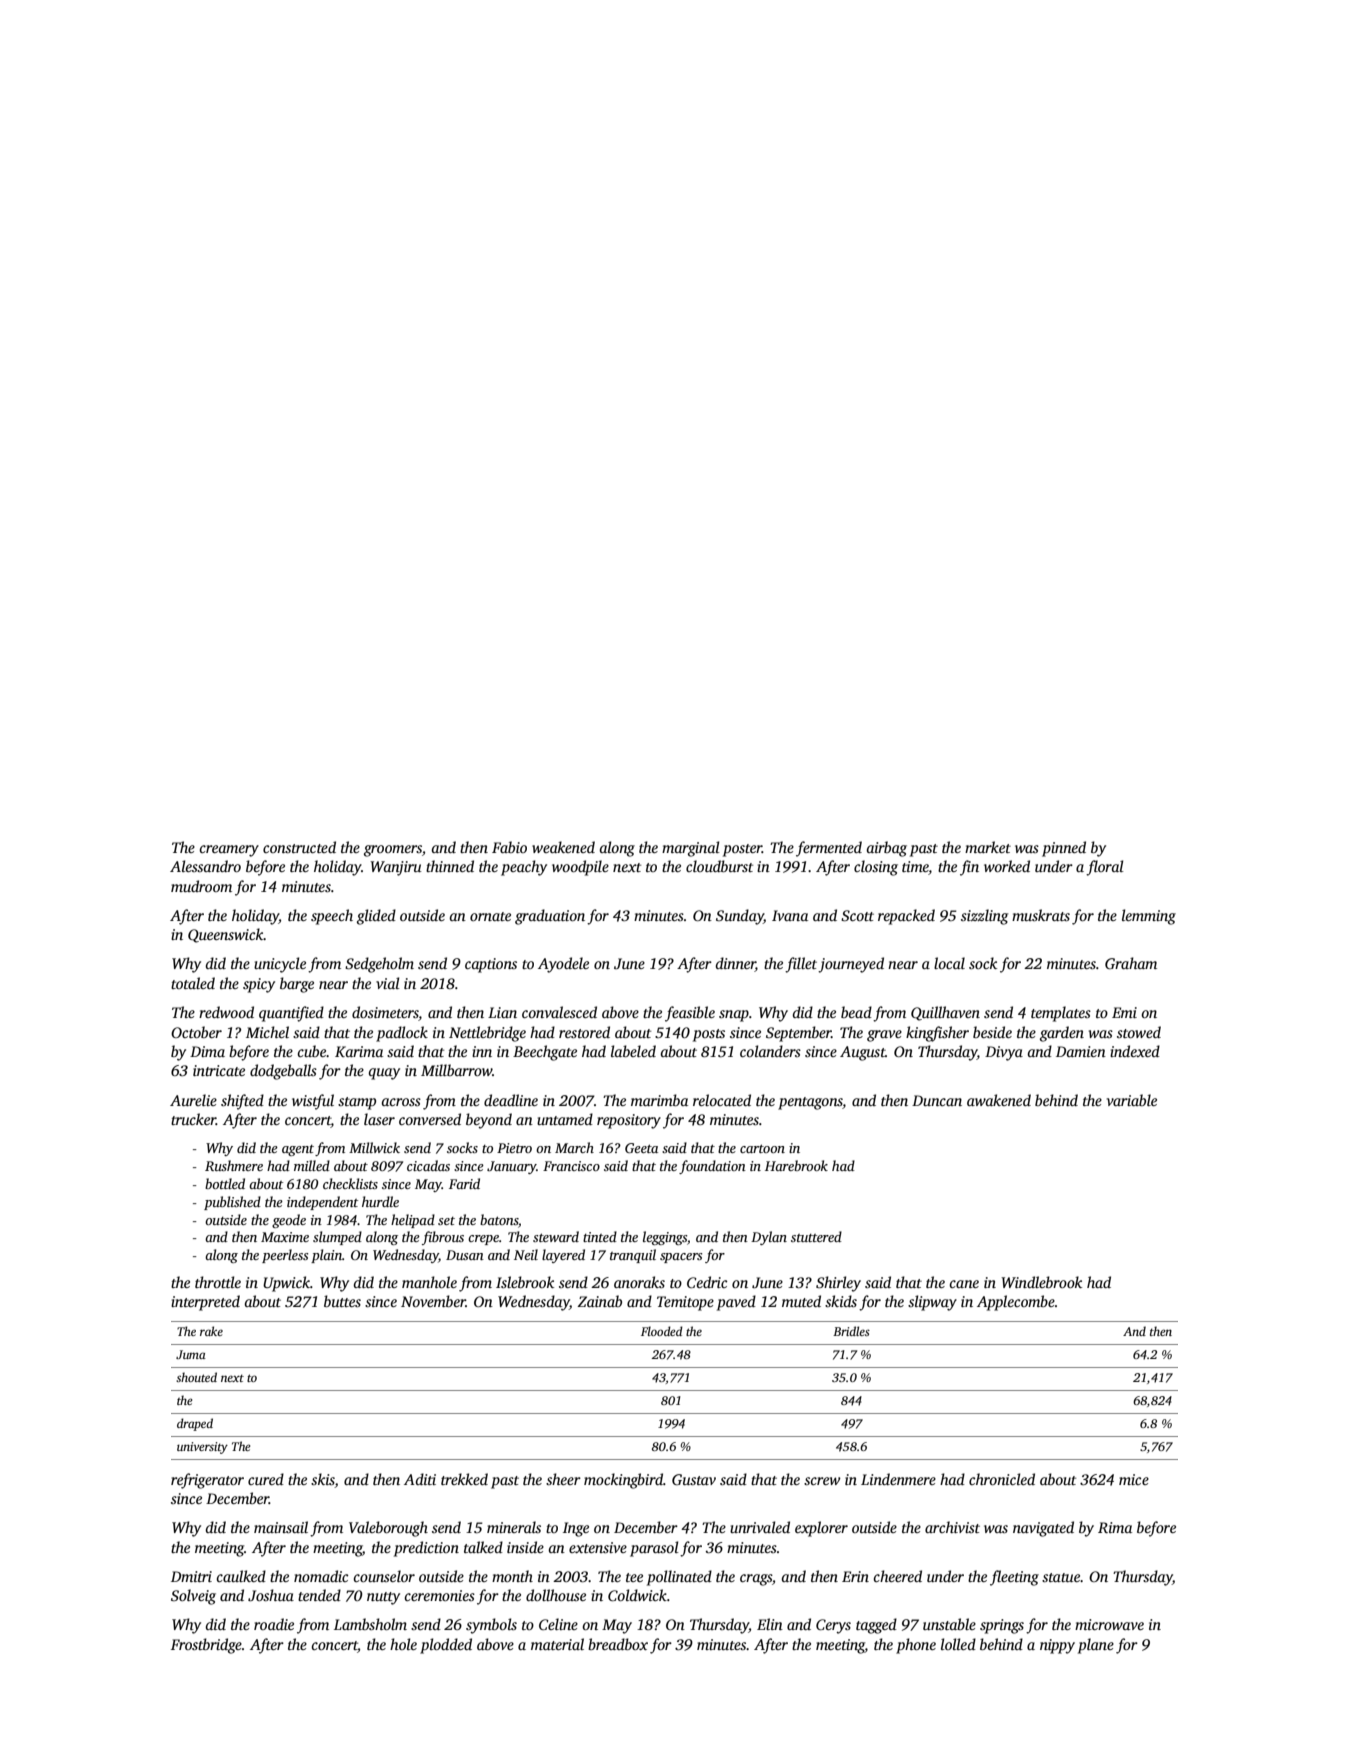 The width and height of the document is (1349, 1746). I want to click on trucker, so click(193, 1119).
